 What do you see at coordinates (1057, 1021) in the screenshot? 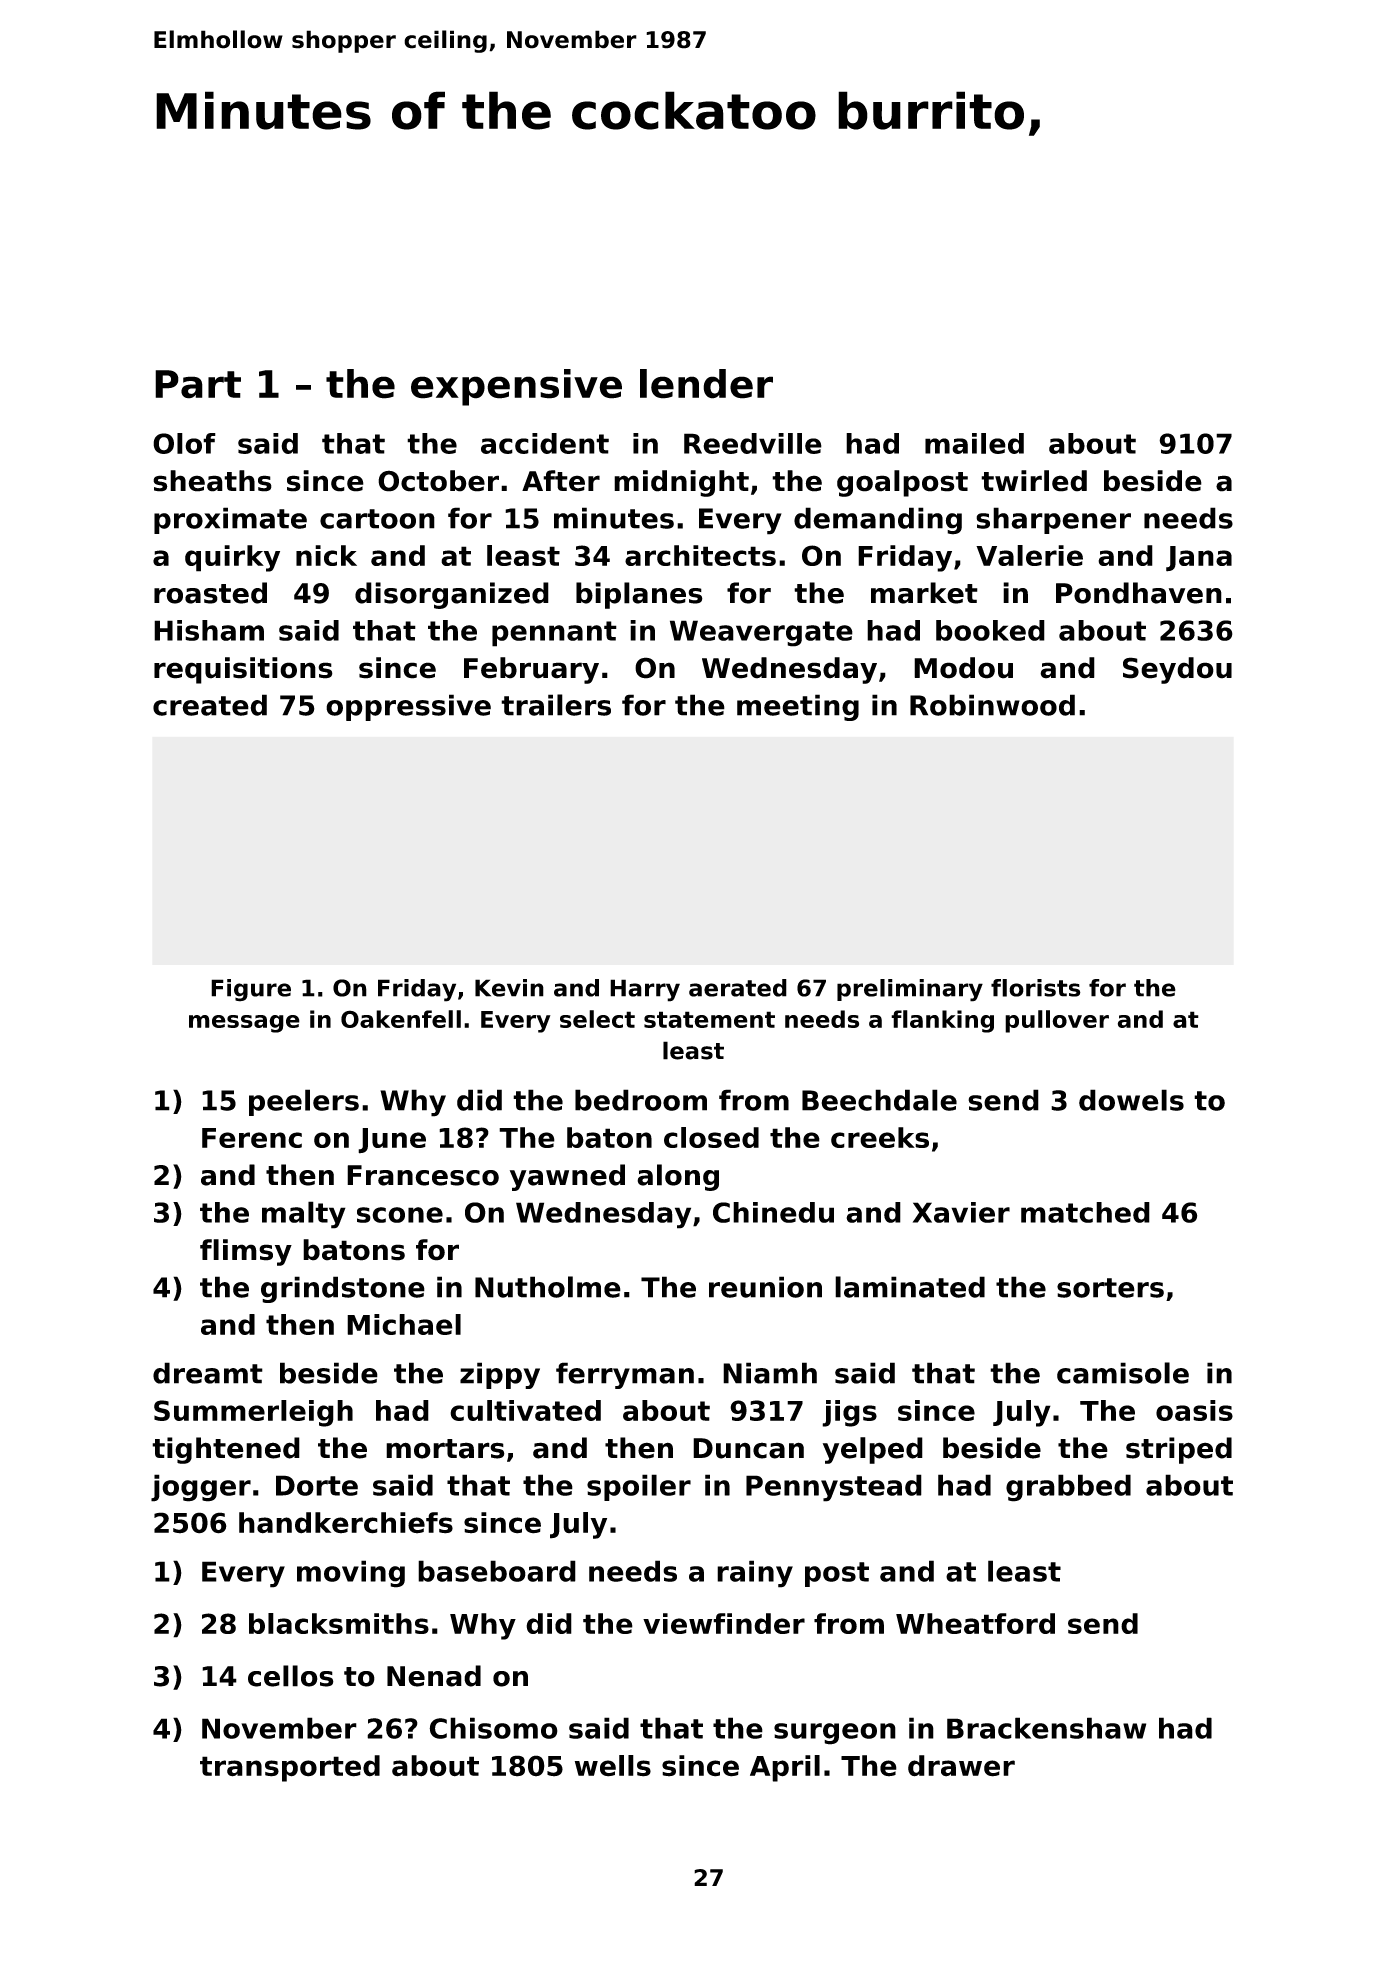
I see `pullover` at bounding box center [1057, 1021].
